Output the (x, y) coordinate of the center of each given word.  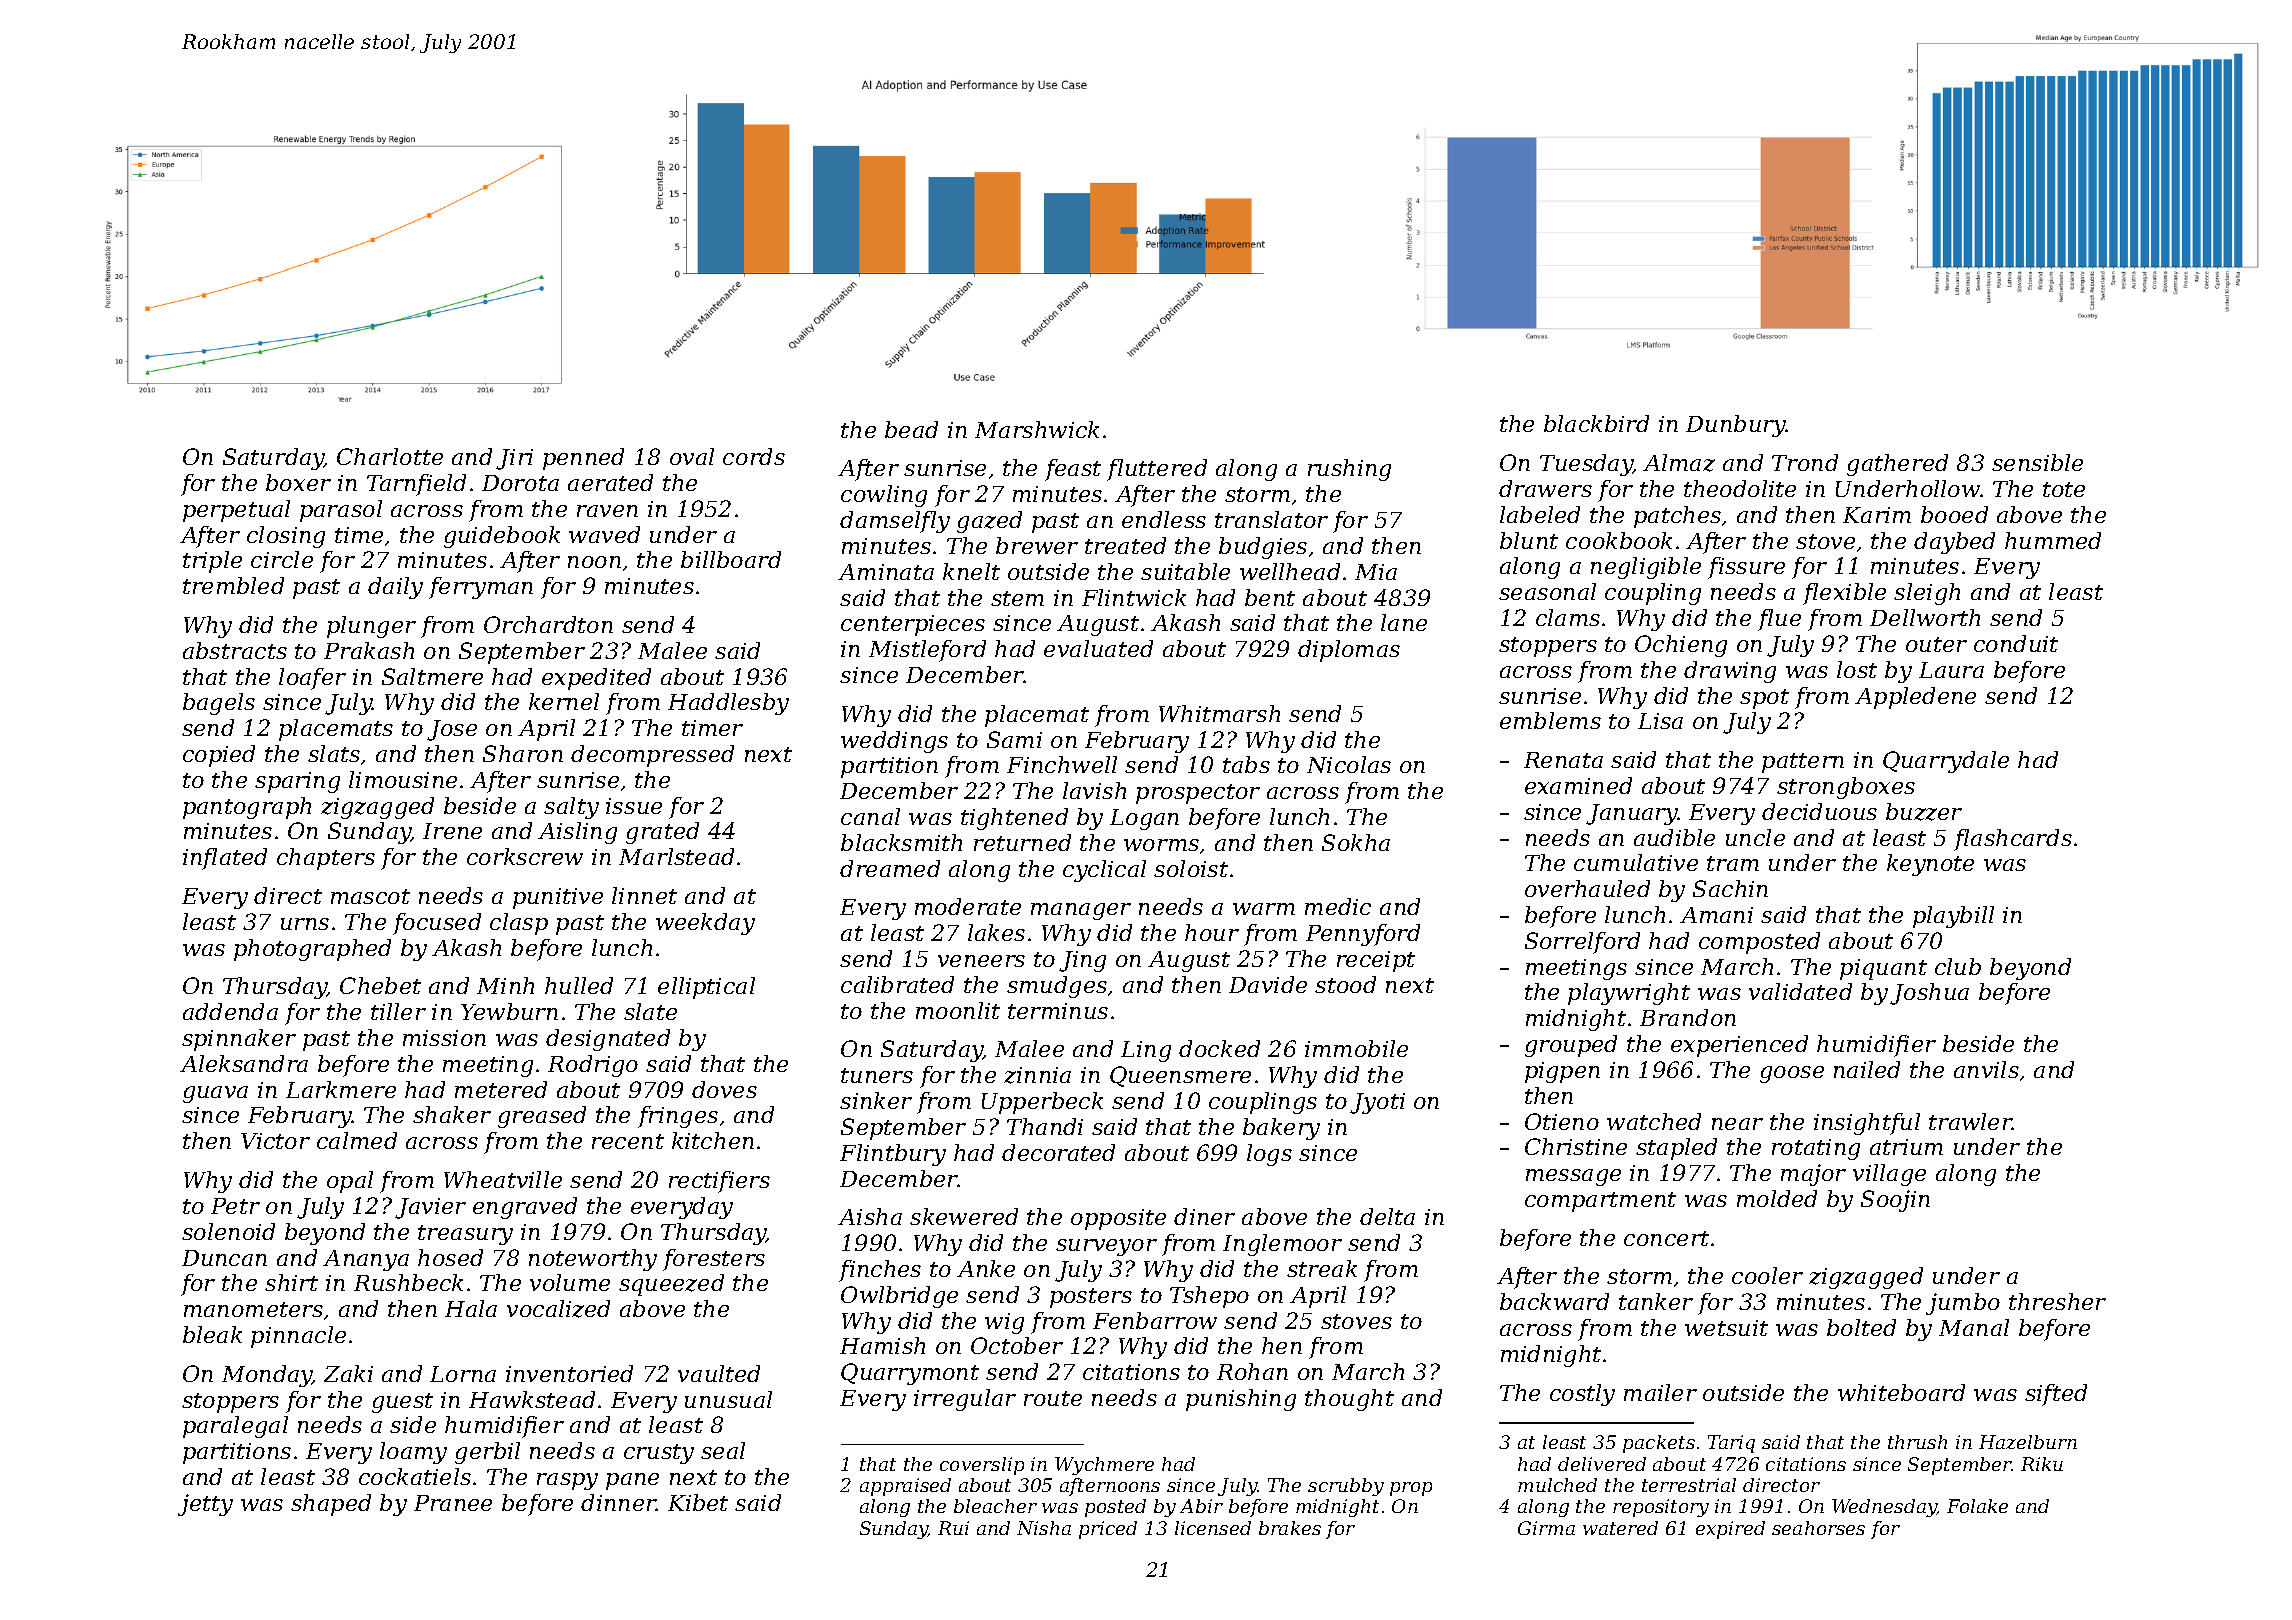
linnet (644, 895)
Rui (953, 1528)
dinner (619, 1502)
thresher (2057, 1301)
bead (911, 429)
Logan (1144, 819)
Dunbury (1736, 426)
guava (215, 1094)
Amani (1716, 915)
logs (1269, 1155)
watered (1620, 1528)
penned (583, 459)
